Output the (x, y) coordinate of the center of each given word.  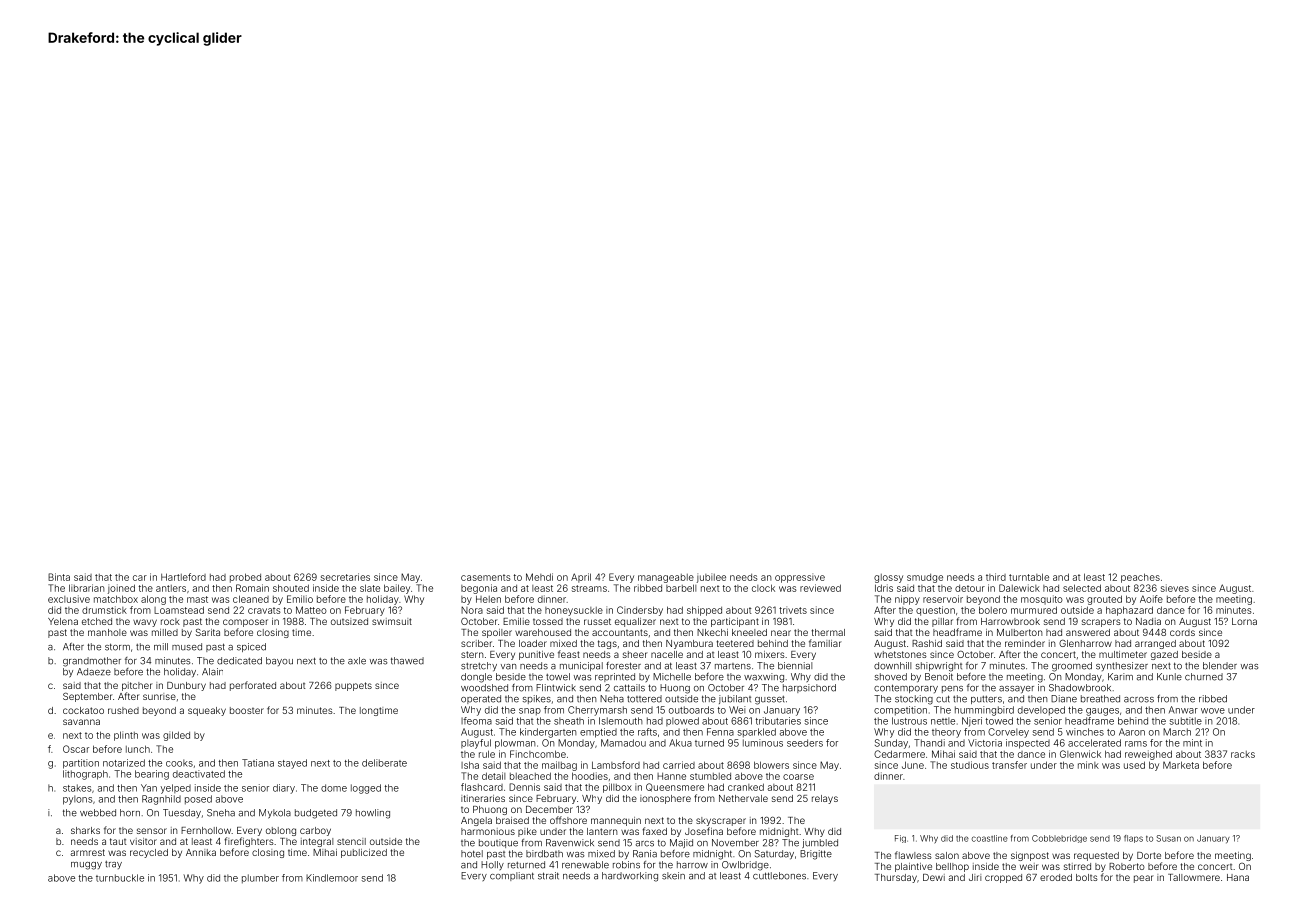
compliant (512, 876)
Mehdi (539, 577)
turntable (1029, 577)
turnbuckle (120, 878)
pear (1144, 879)
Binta (59, 577)
